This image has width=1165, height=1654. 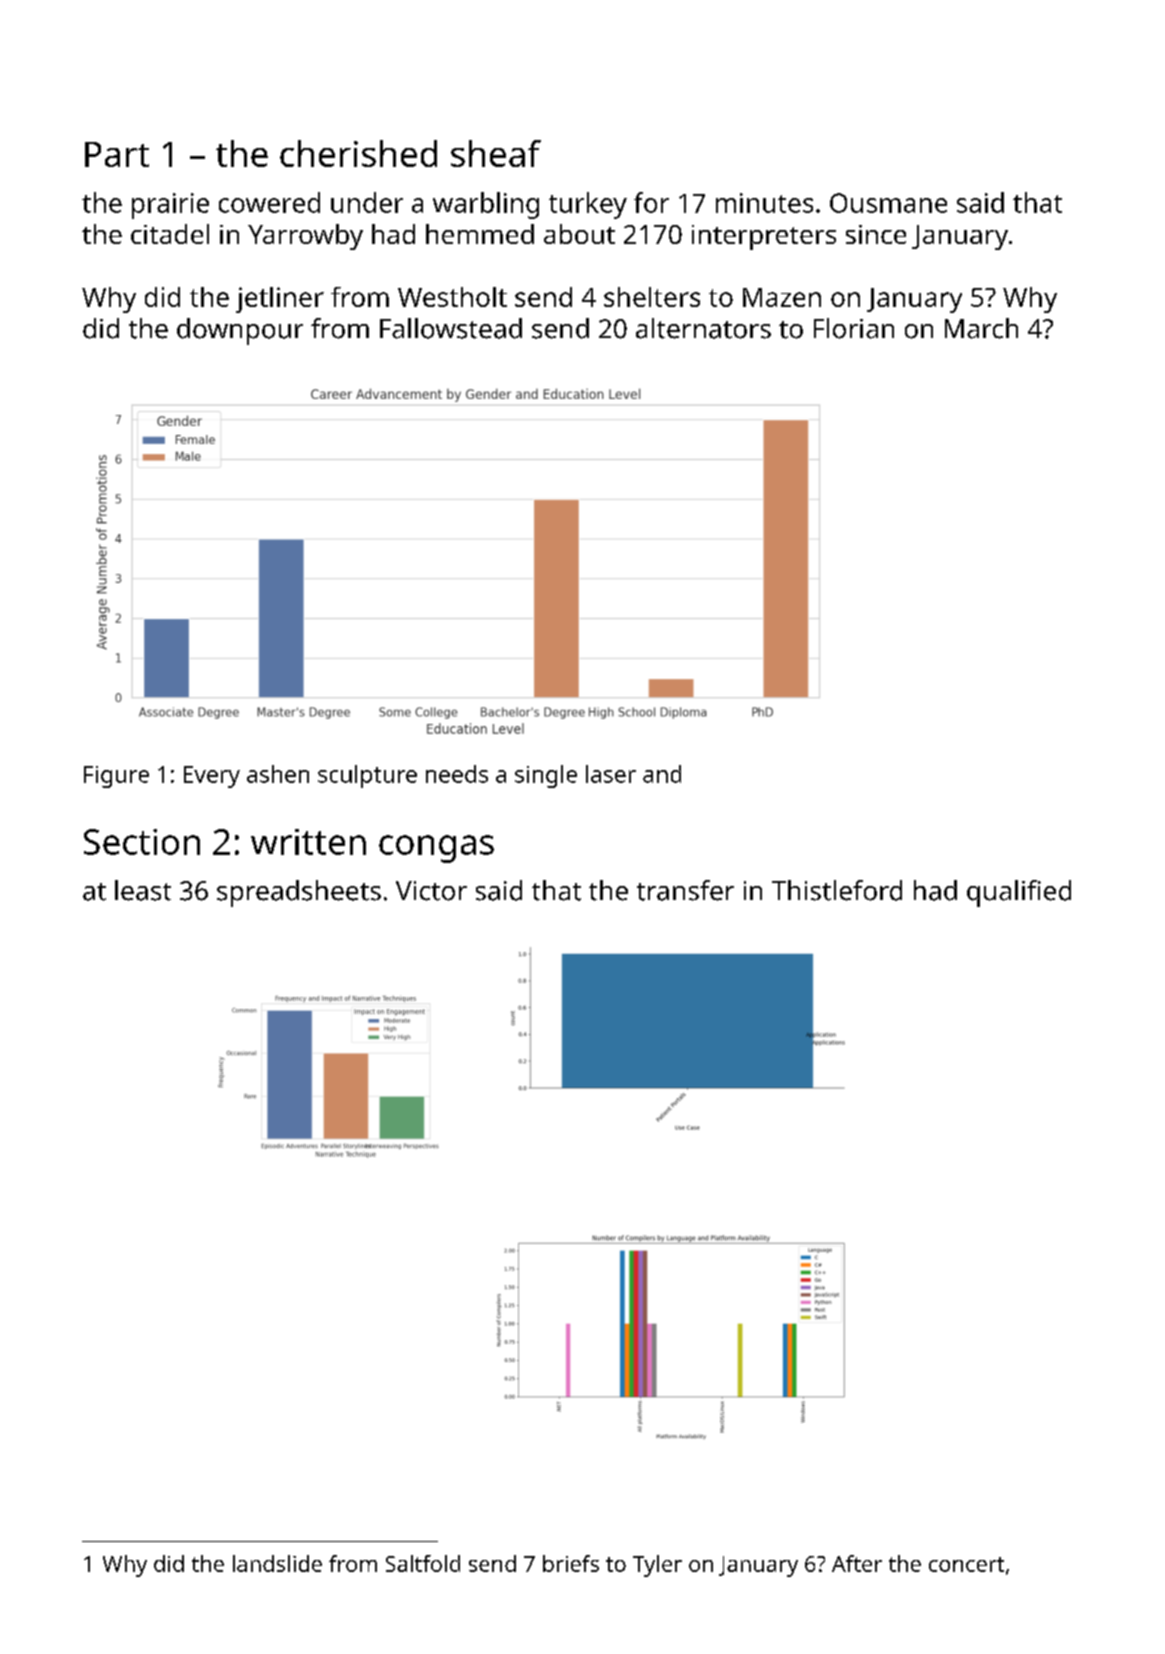 What do you see at coordinates (142, 842) in the image?
I see `Section` at bounding box center [142, 842].
